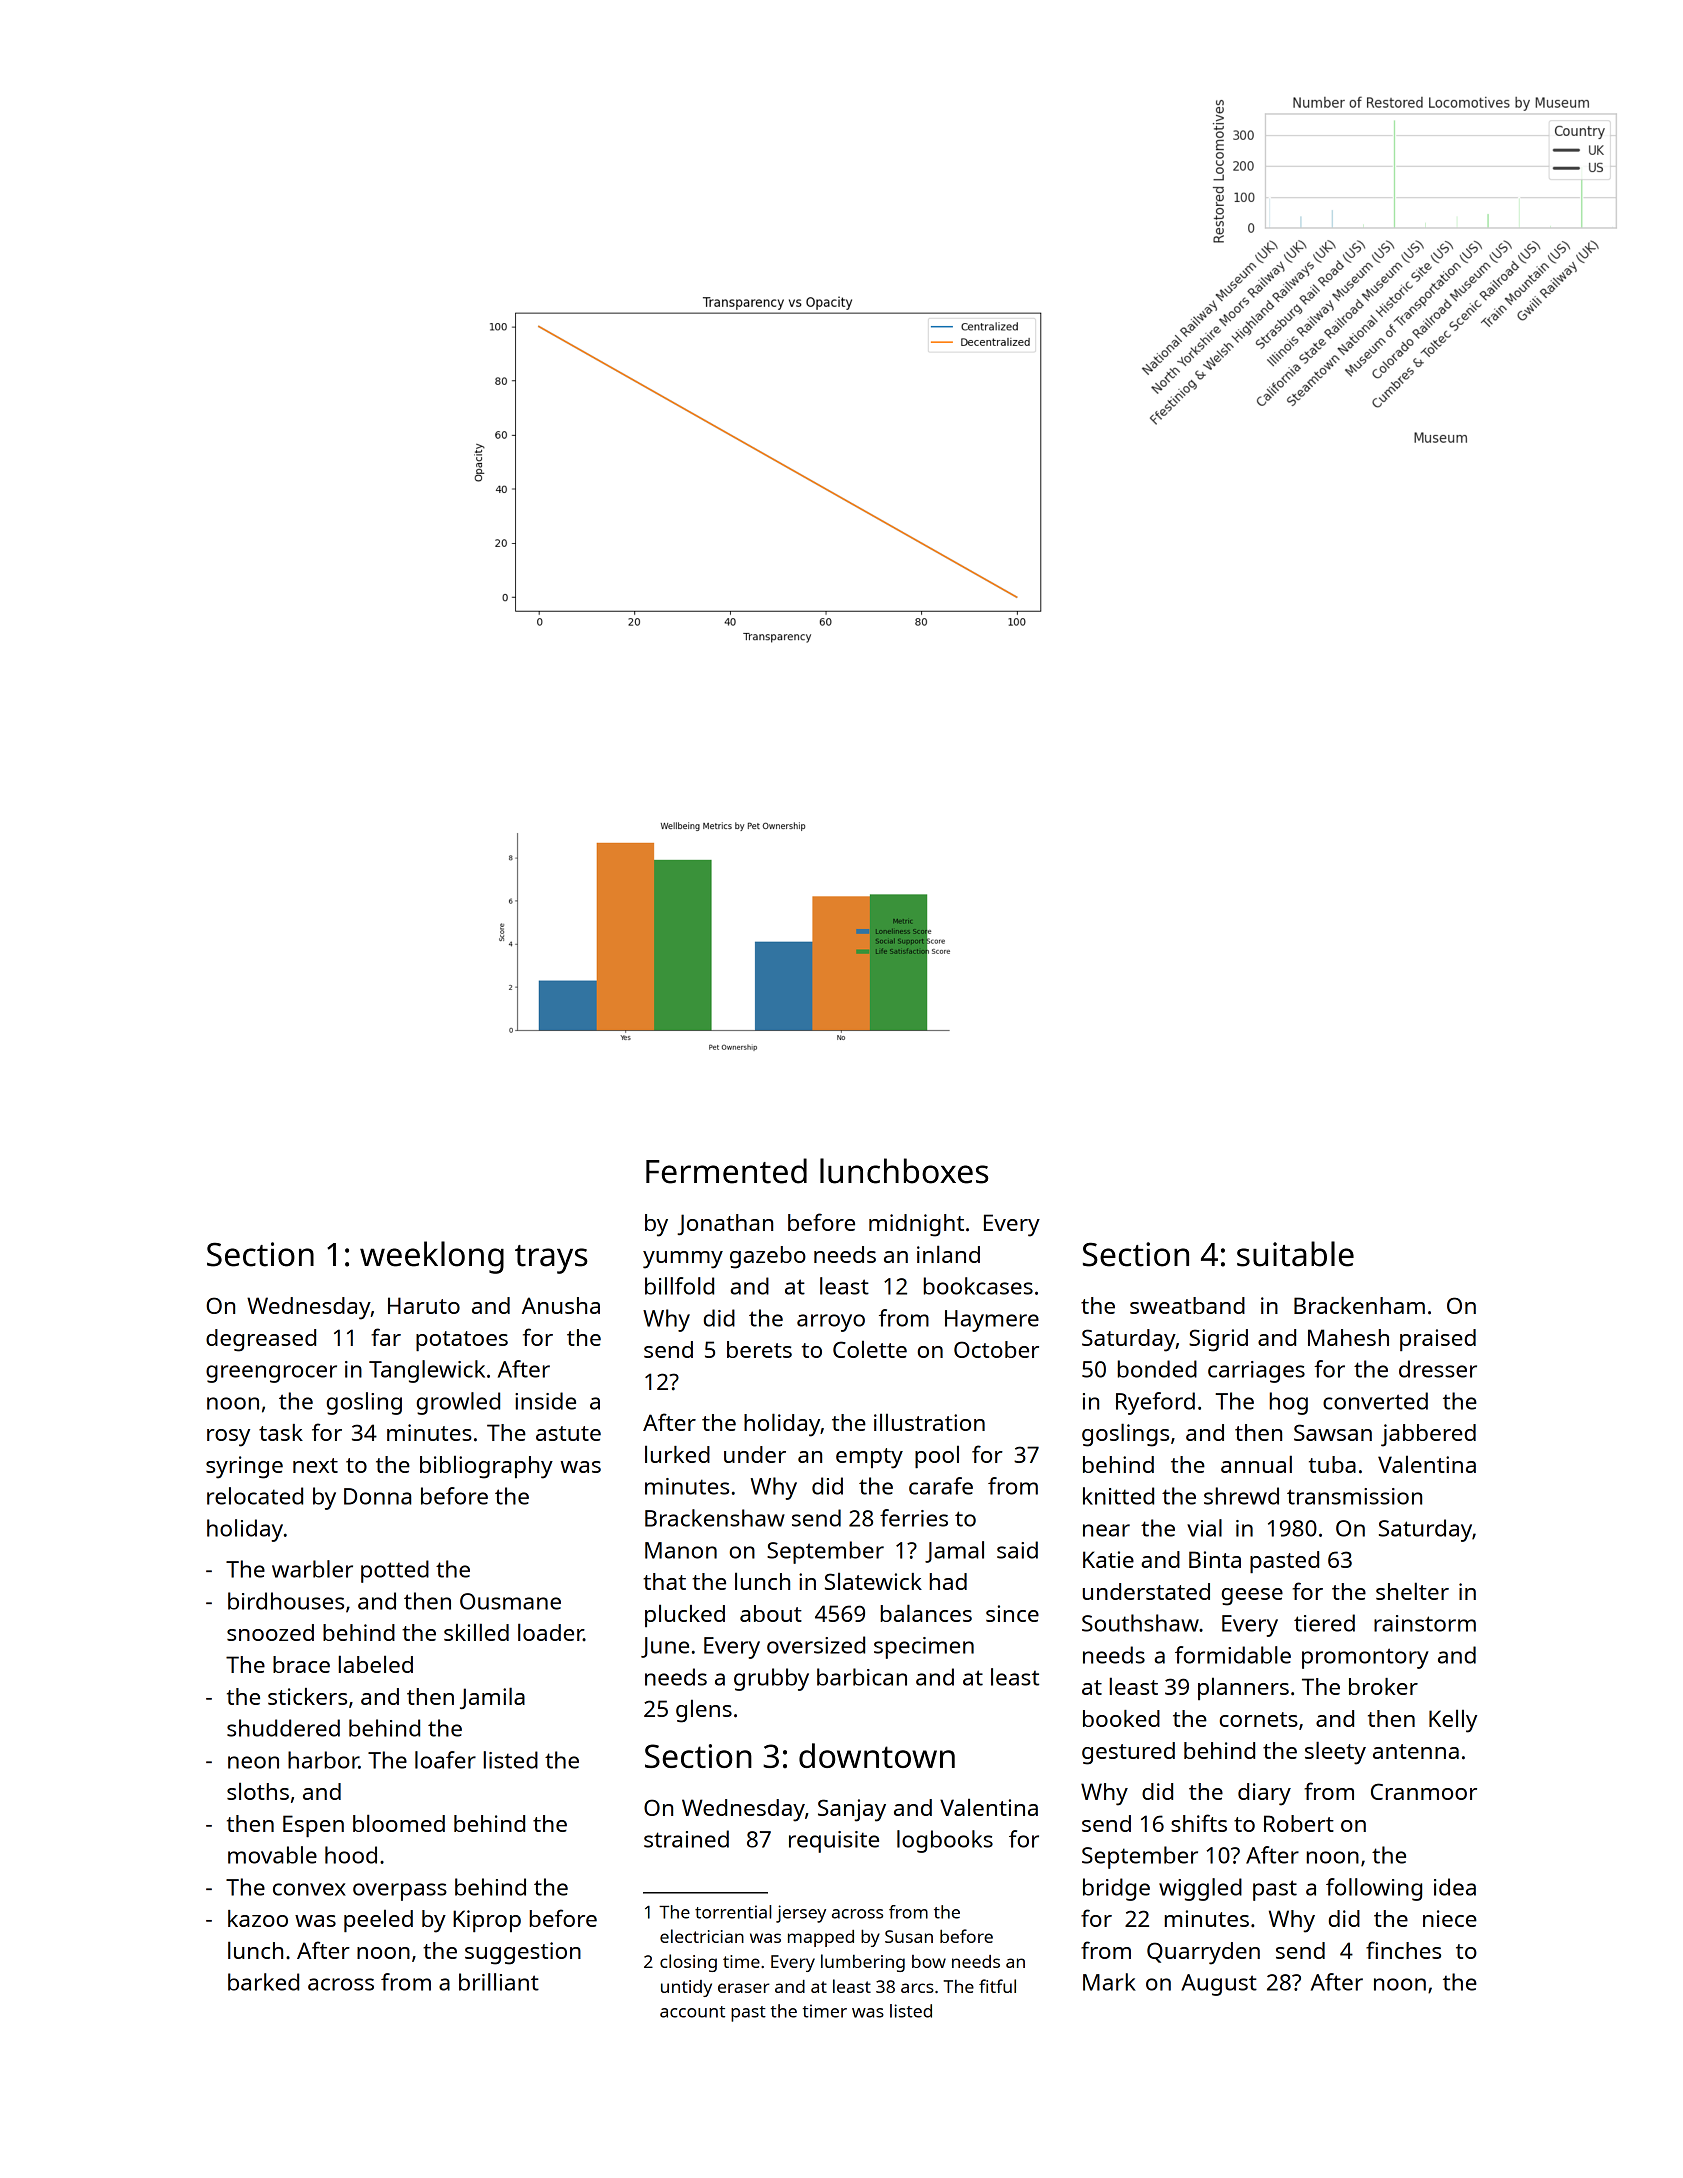 The image size is (1683, 2178). What do you see at coordinates (1295, 1254) in the document?
I see `suitable` at bounding box center [1295, 1254].
